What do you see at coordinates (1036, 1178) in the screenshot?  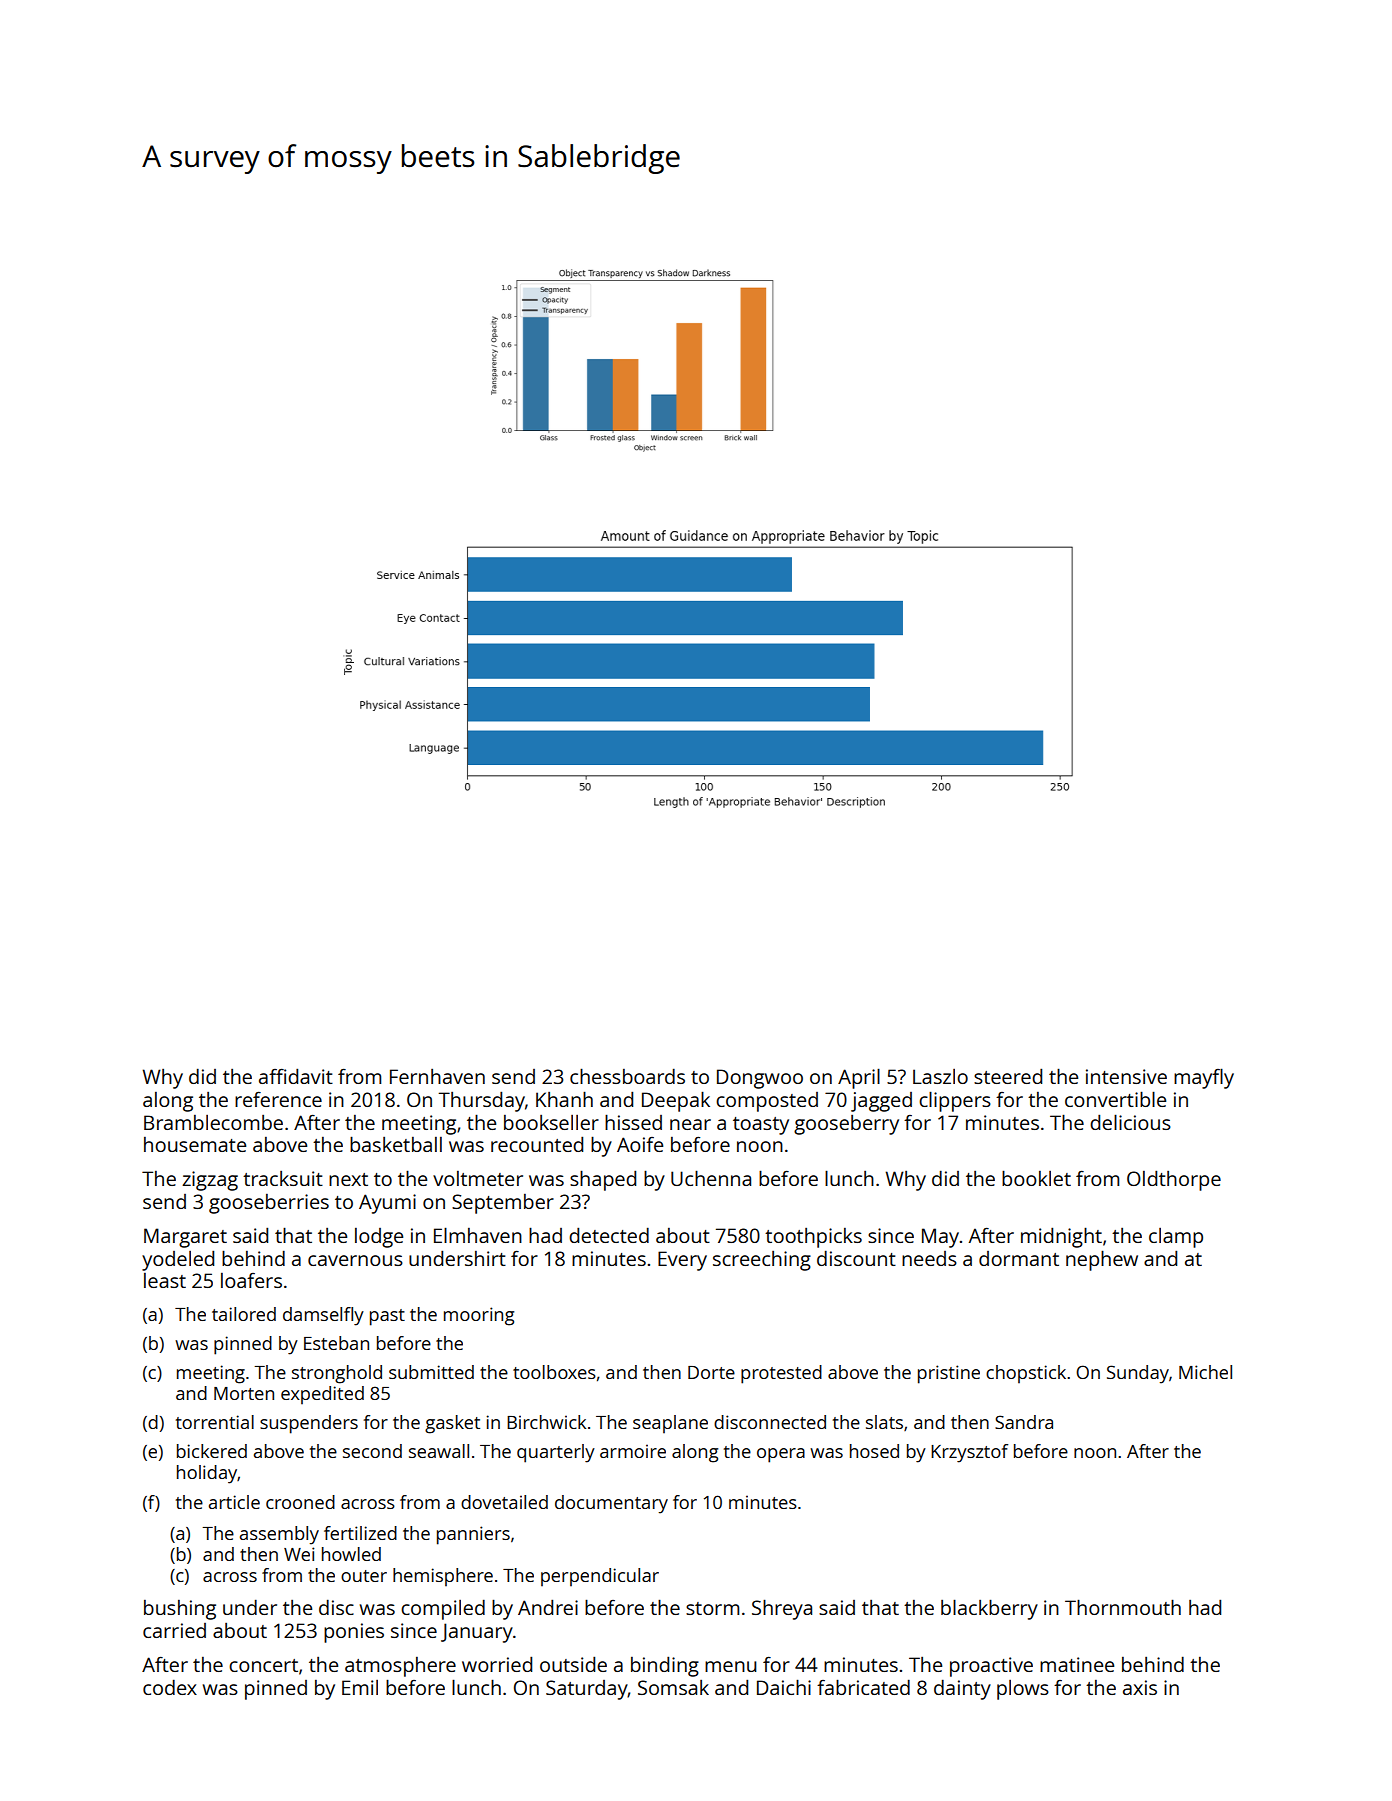 I see `booklet` at bounding box center [1036, 1178].
